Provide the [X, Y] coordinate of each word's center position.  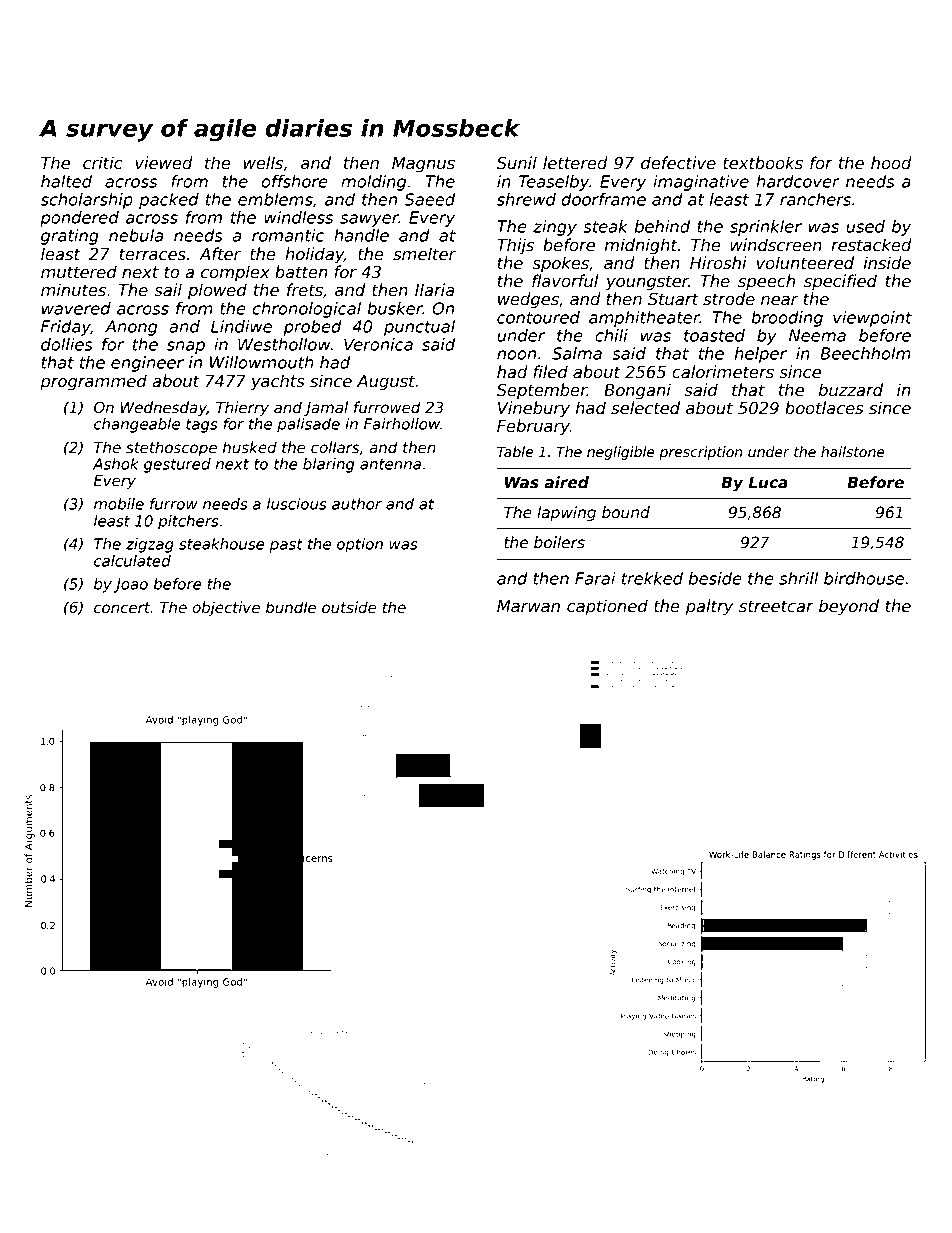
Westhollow [284, 344]
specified [840, 282]
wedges [528, 300]
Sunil [517, 163]
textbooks [763, 163]
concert [122, 608]
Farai [595, 578]
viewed [164, 163]
